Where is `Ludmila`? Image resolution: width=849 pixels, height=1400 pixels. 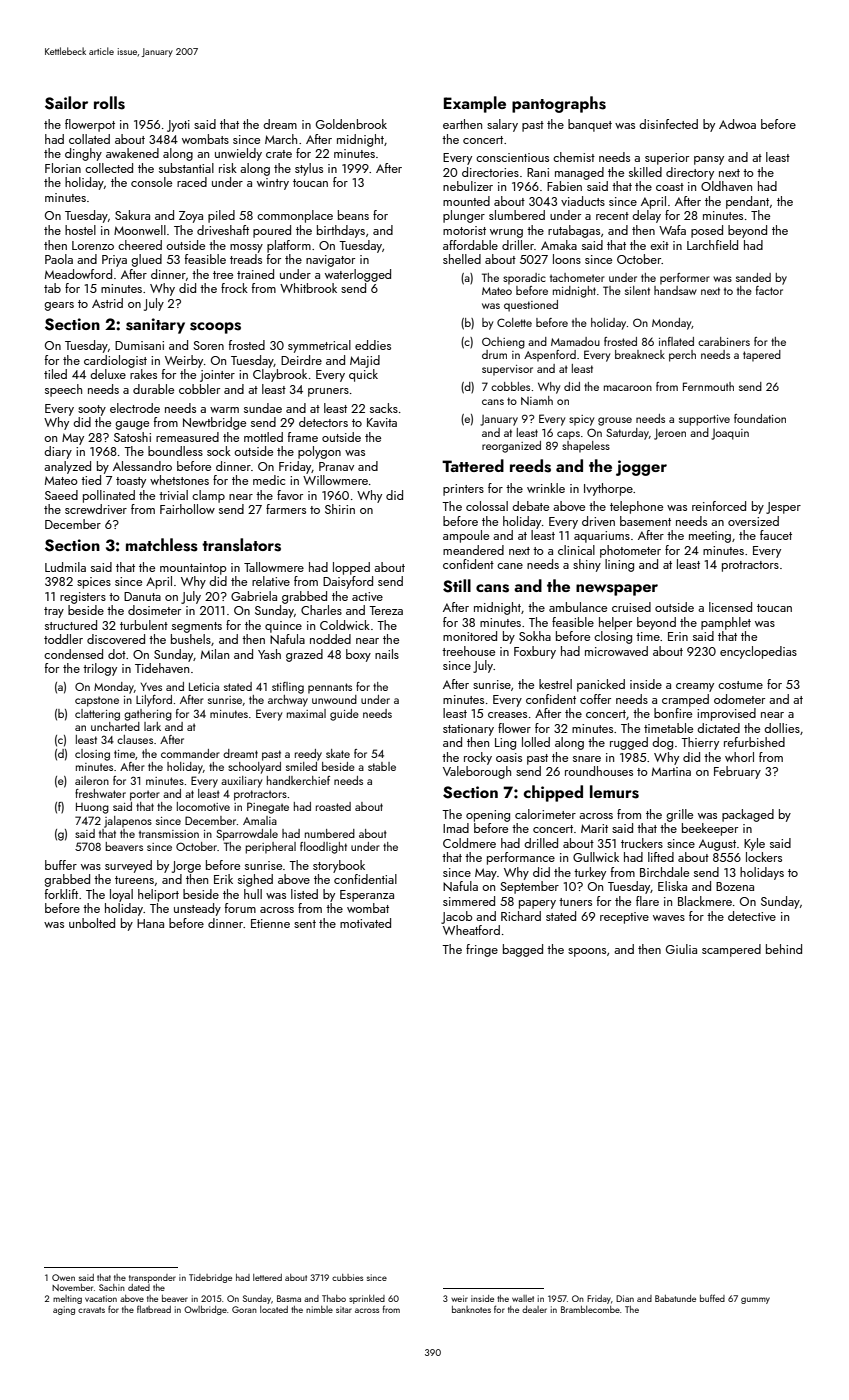 Ludmila is located at coordinates (65, 567).
